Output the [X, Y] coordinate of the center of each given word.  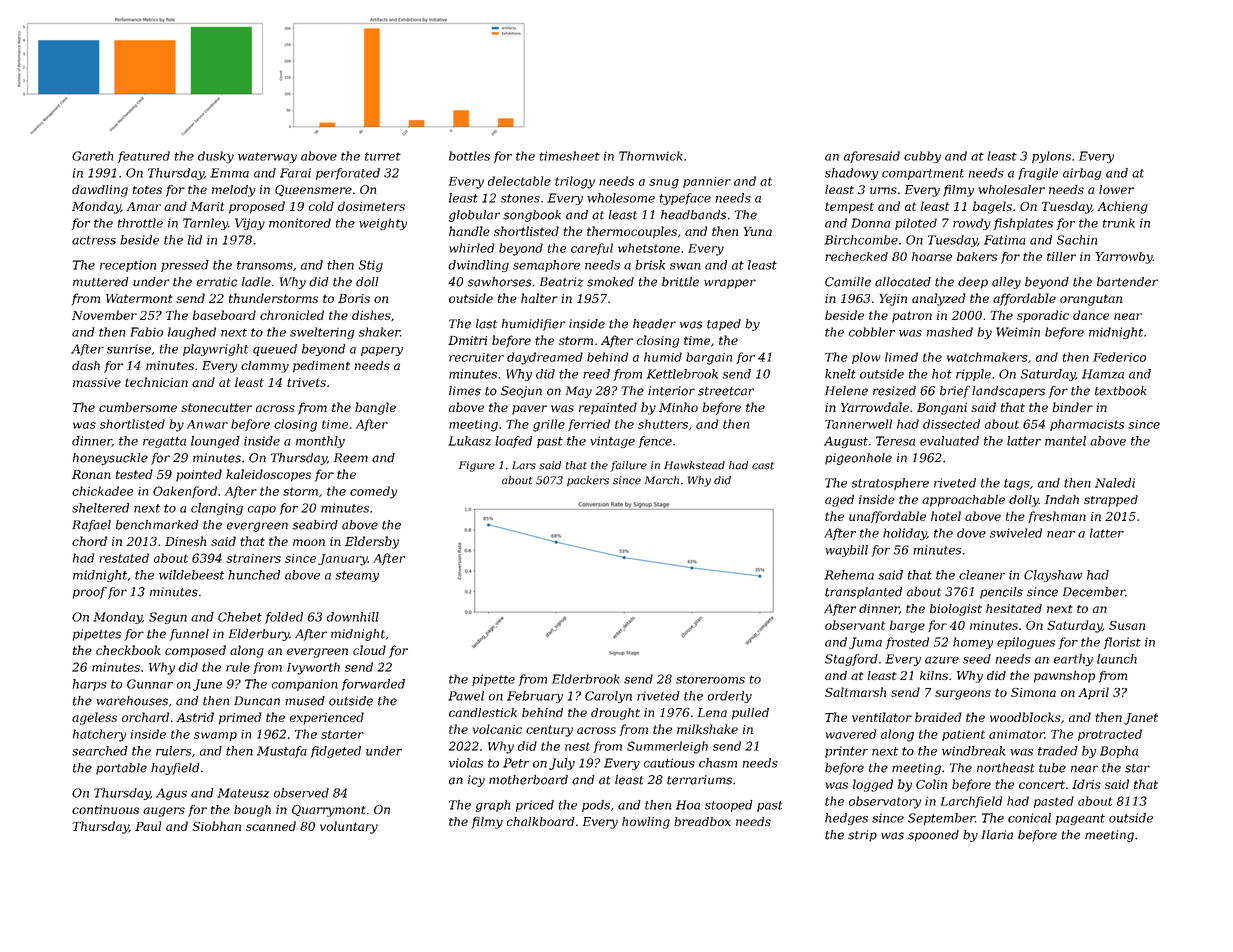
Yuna [758, 231]
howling [646, 823]
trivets [306, 382]
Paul [148, 826]
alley [1006, 283]
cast [763, 466]
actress [94, 240]
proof [90, 593]
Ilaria [997, 835]
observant [855, 625]
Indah [1062, 499]
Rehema [849, 575]
